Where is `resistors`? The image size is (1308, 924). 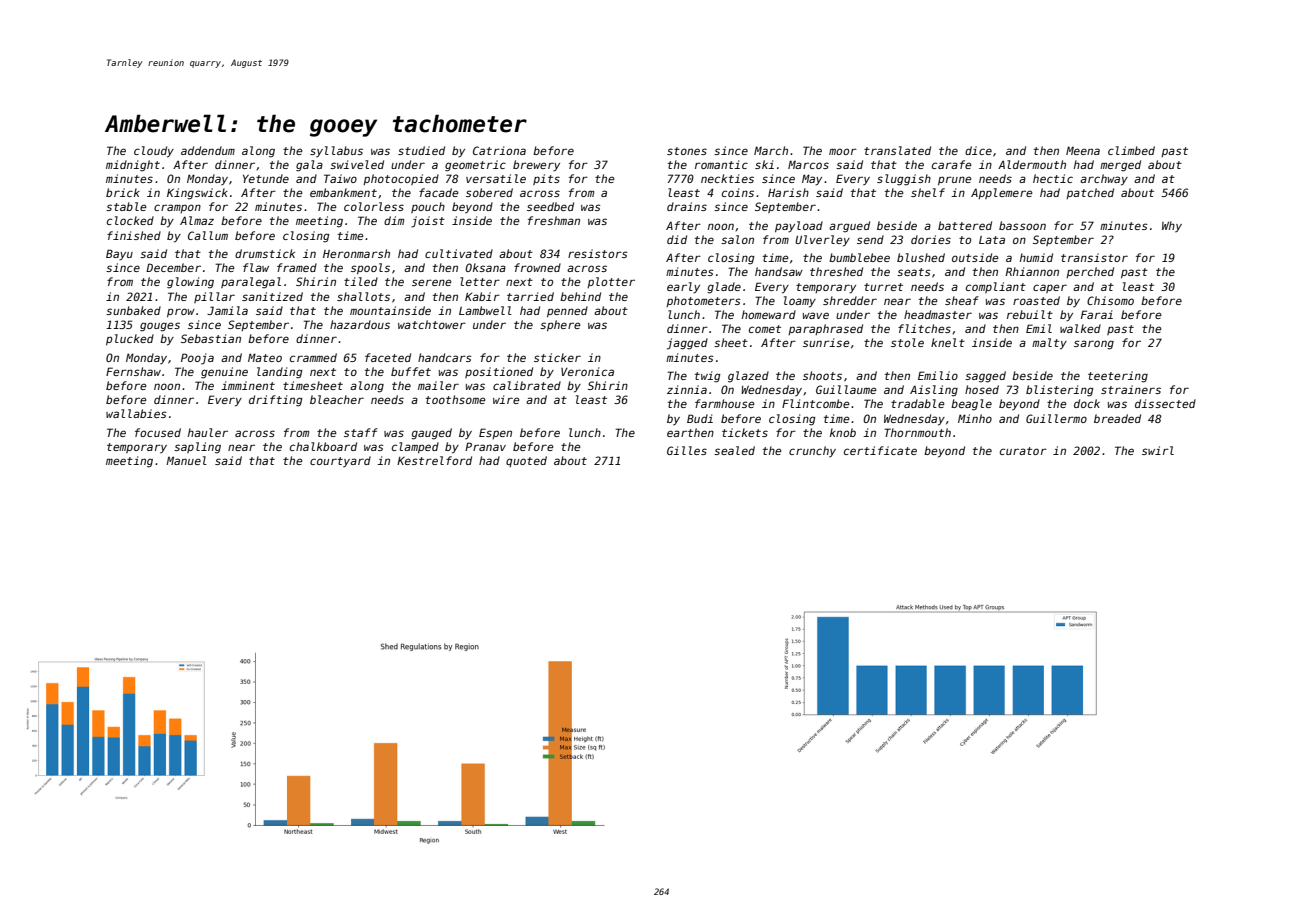 resistors is located at coordinates (598, 253).
